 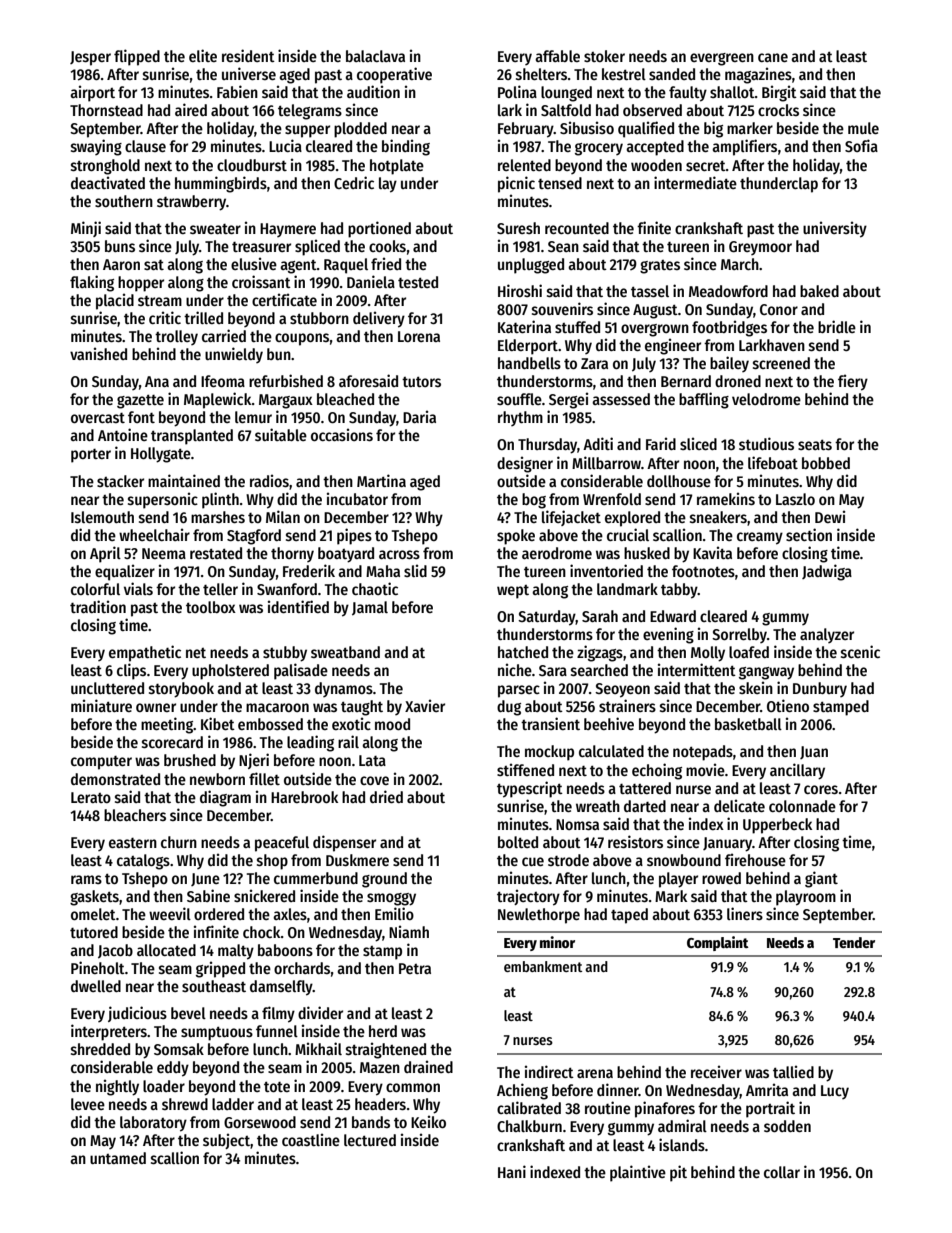 I want to click on Harebrook, so click(x=304, y=797).
